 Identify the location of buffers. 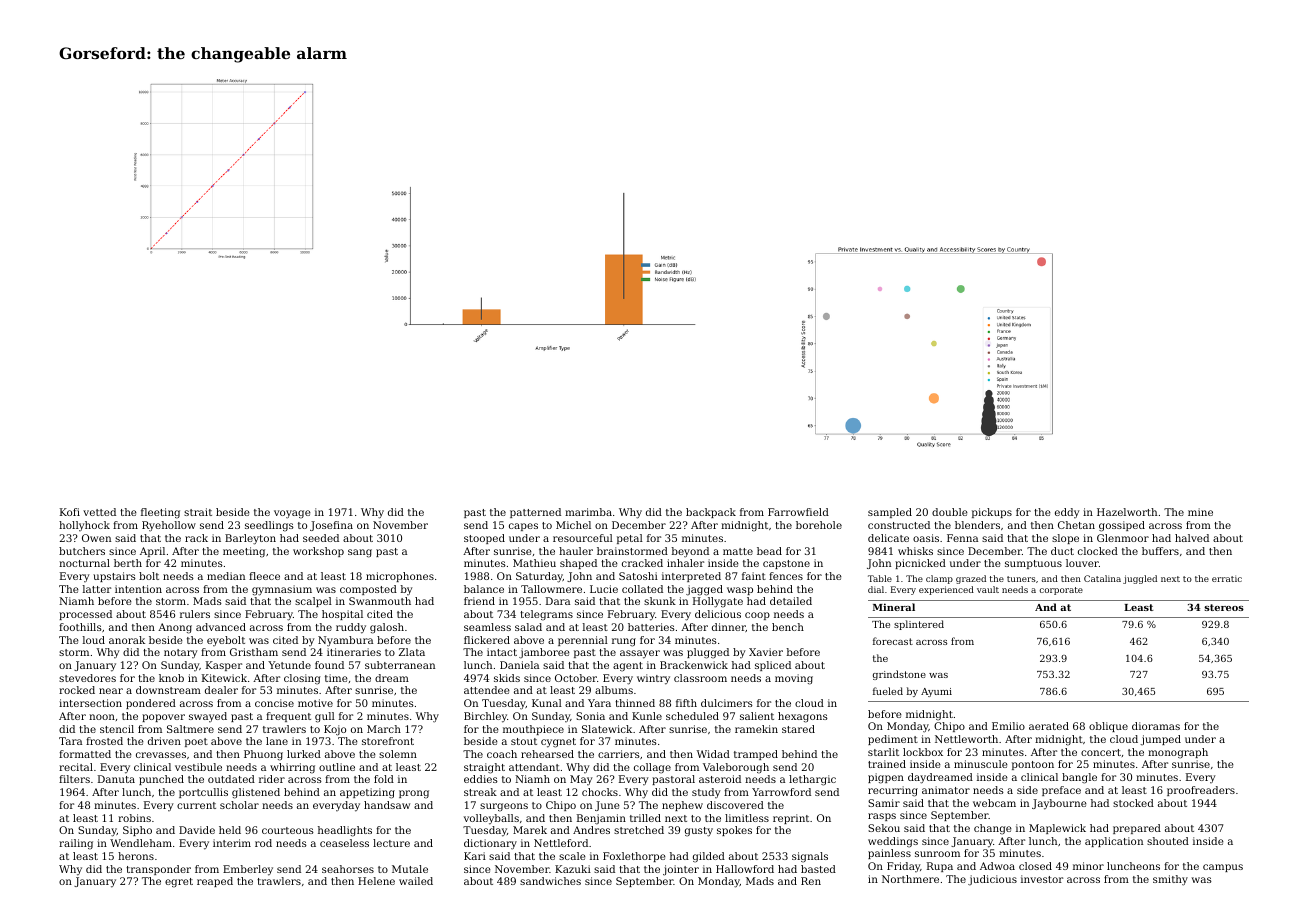
(1160, 551).
